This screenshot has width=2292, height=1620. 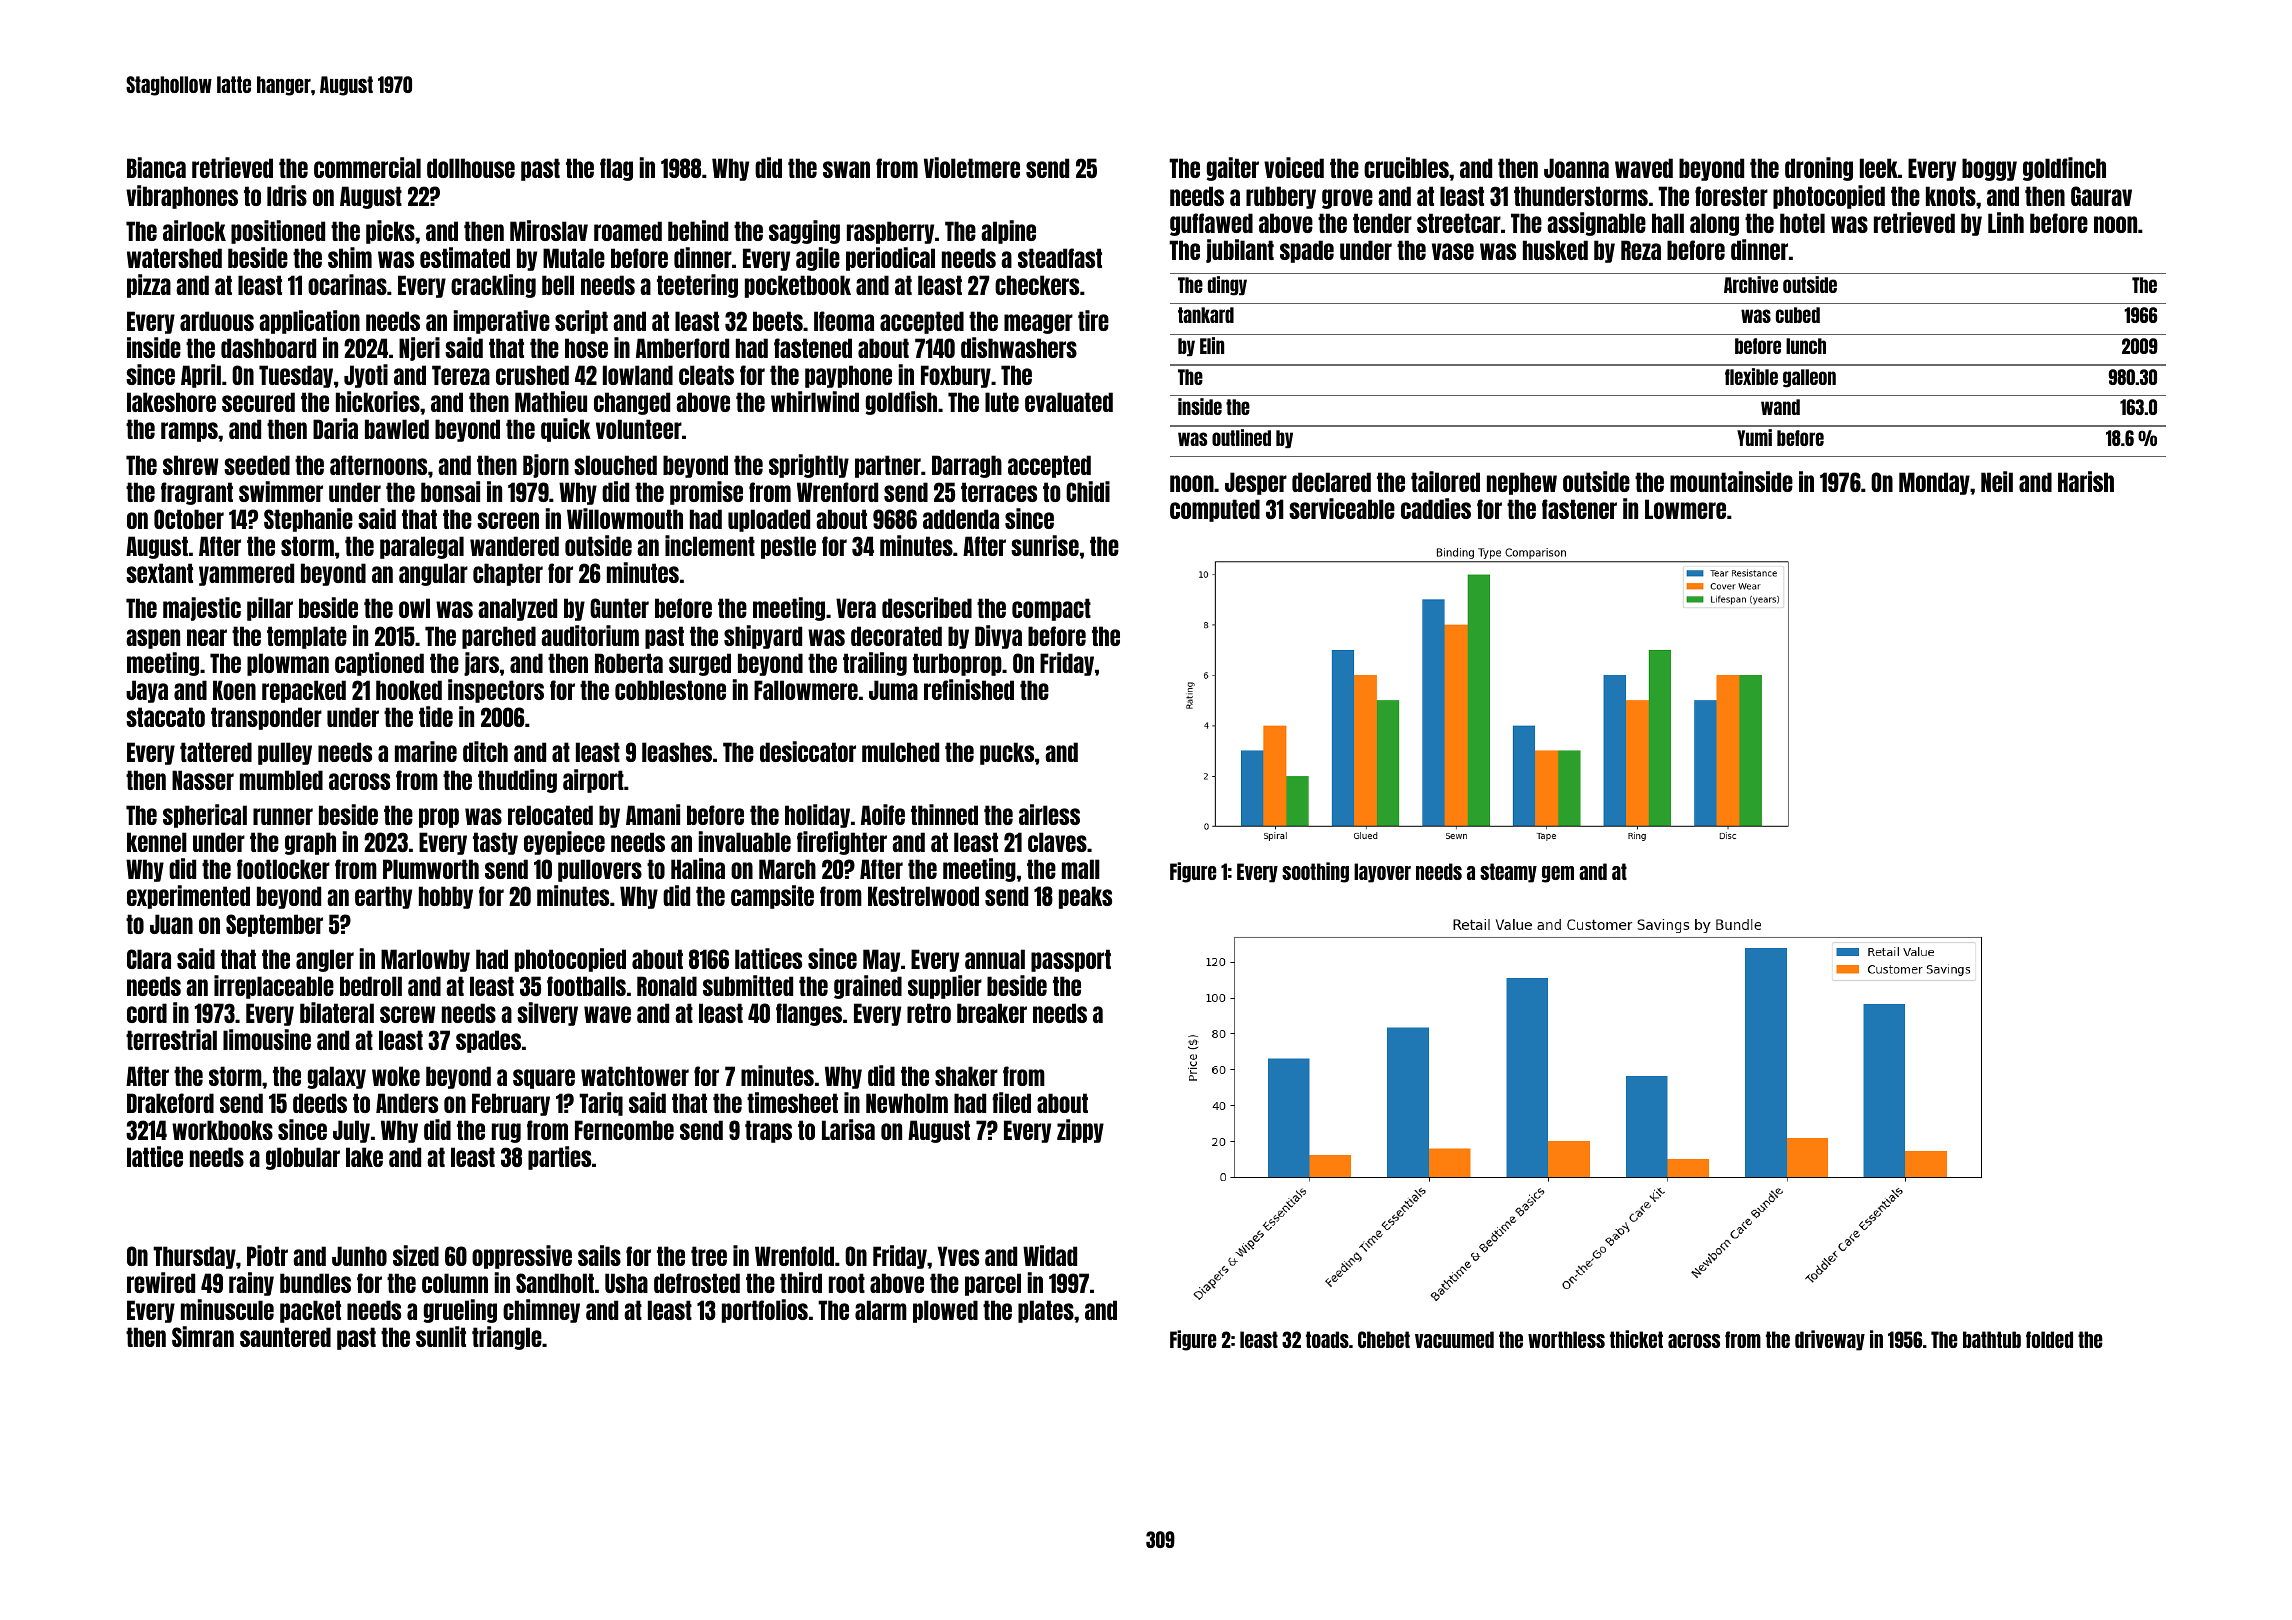 What do you see at coordinates (2064, 169) in the screenshot?
I see `goldfinch` at bounding box center [2064, 169].
